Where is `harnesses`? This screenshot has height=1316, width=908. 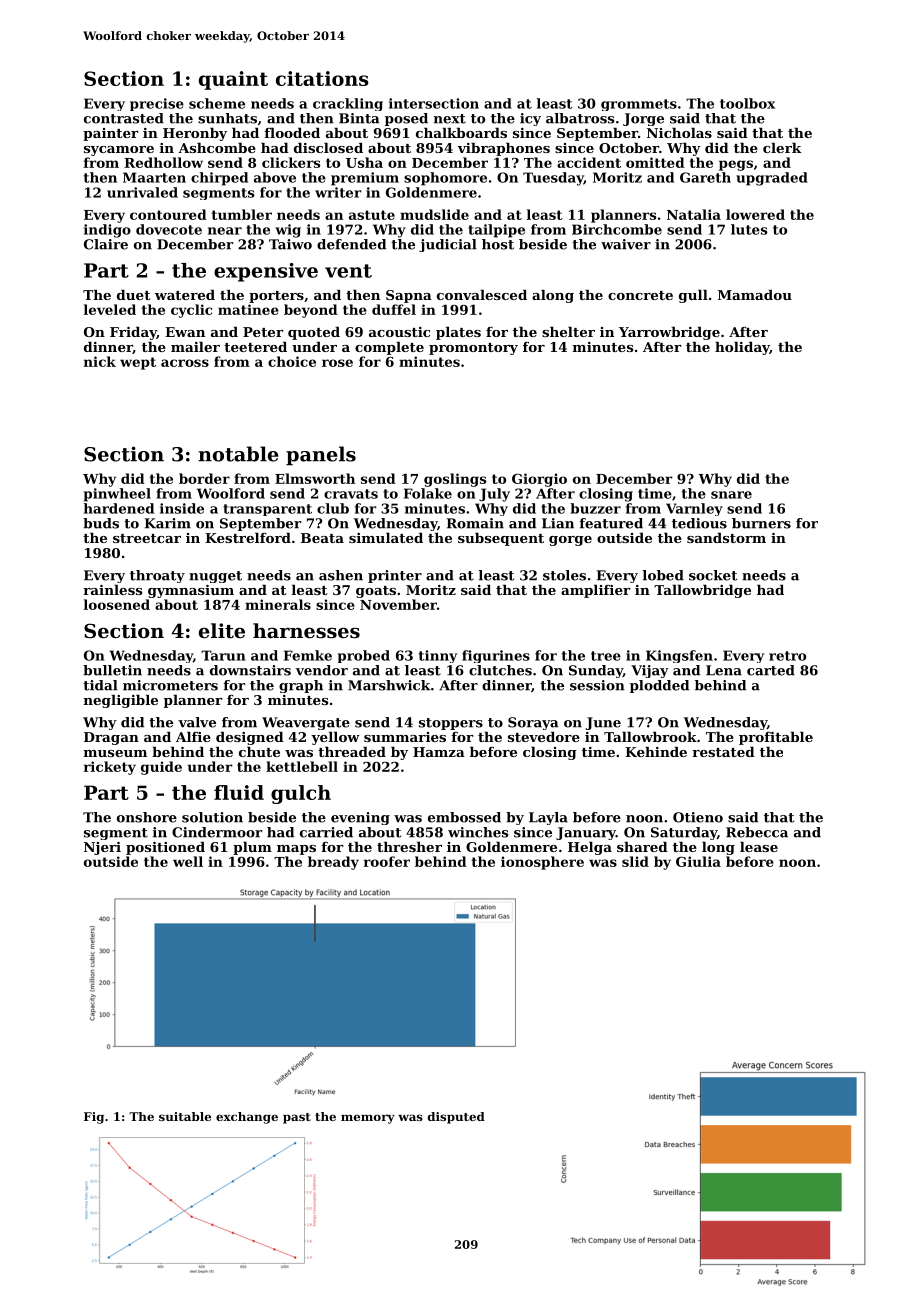 harnesses is located at coordinates (306, 631).
